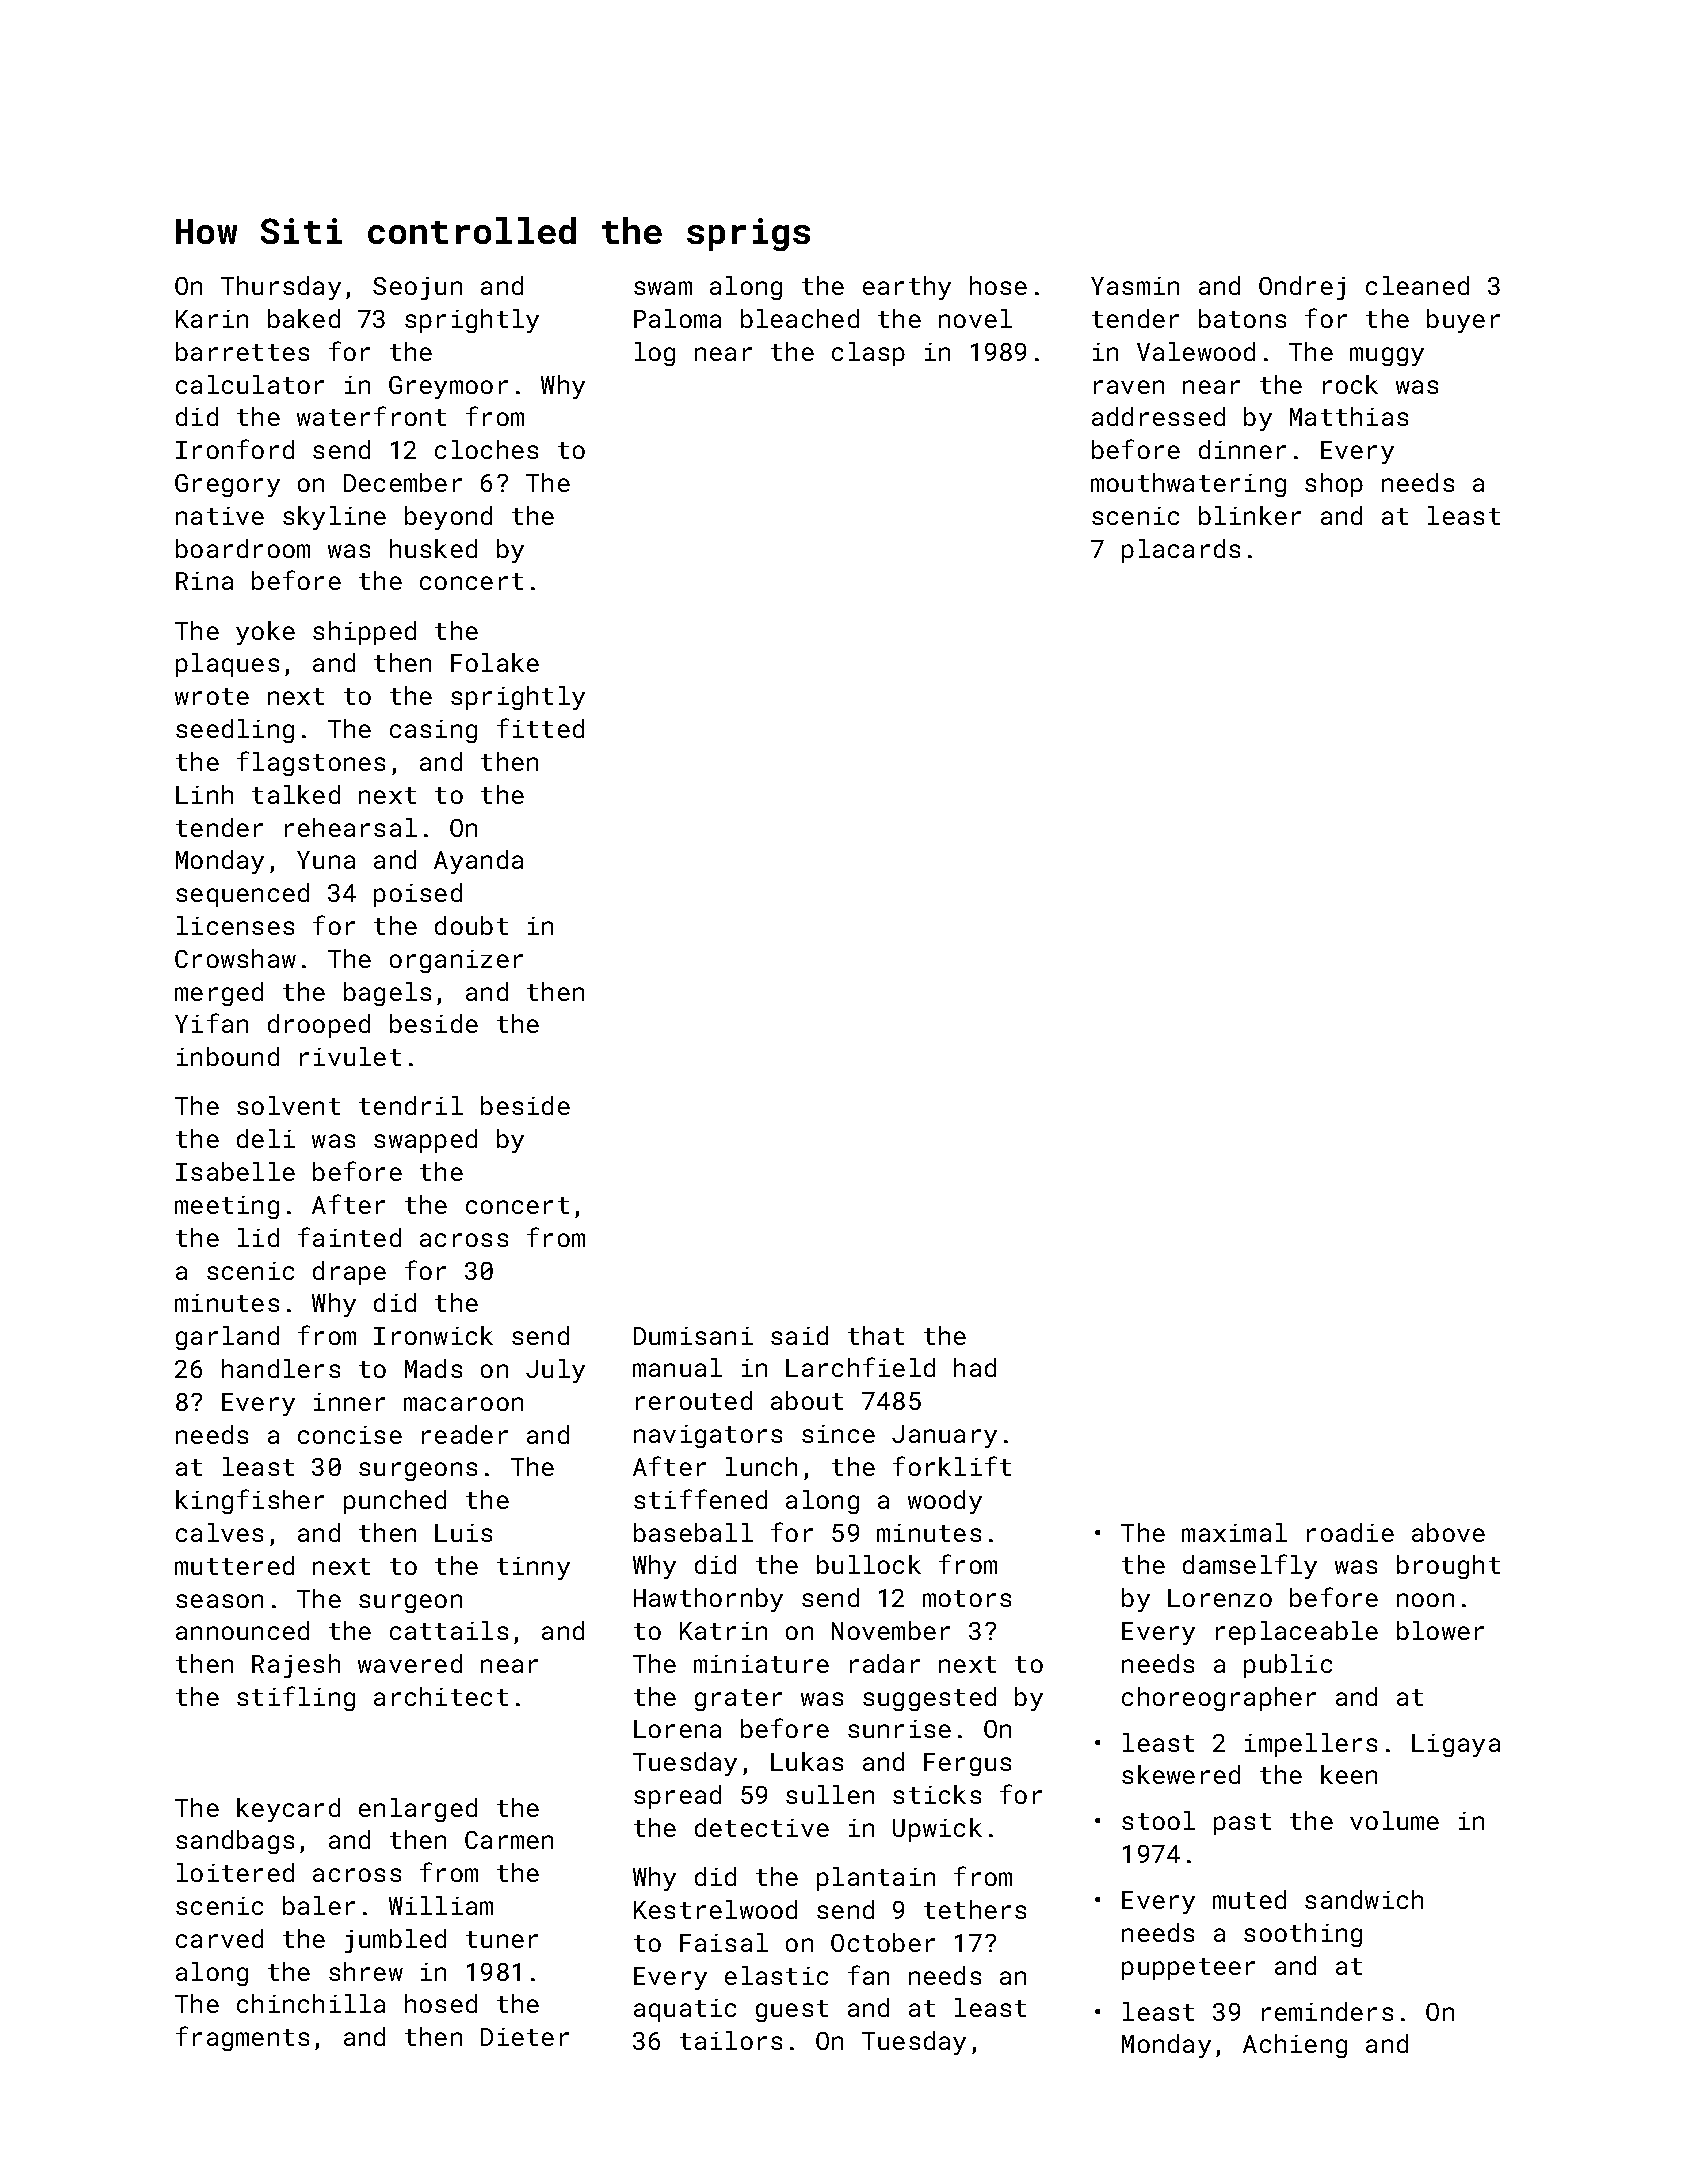 The image size is (1683, 2178). I want to click on fitted, so click(540, 728).
